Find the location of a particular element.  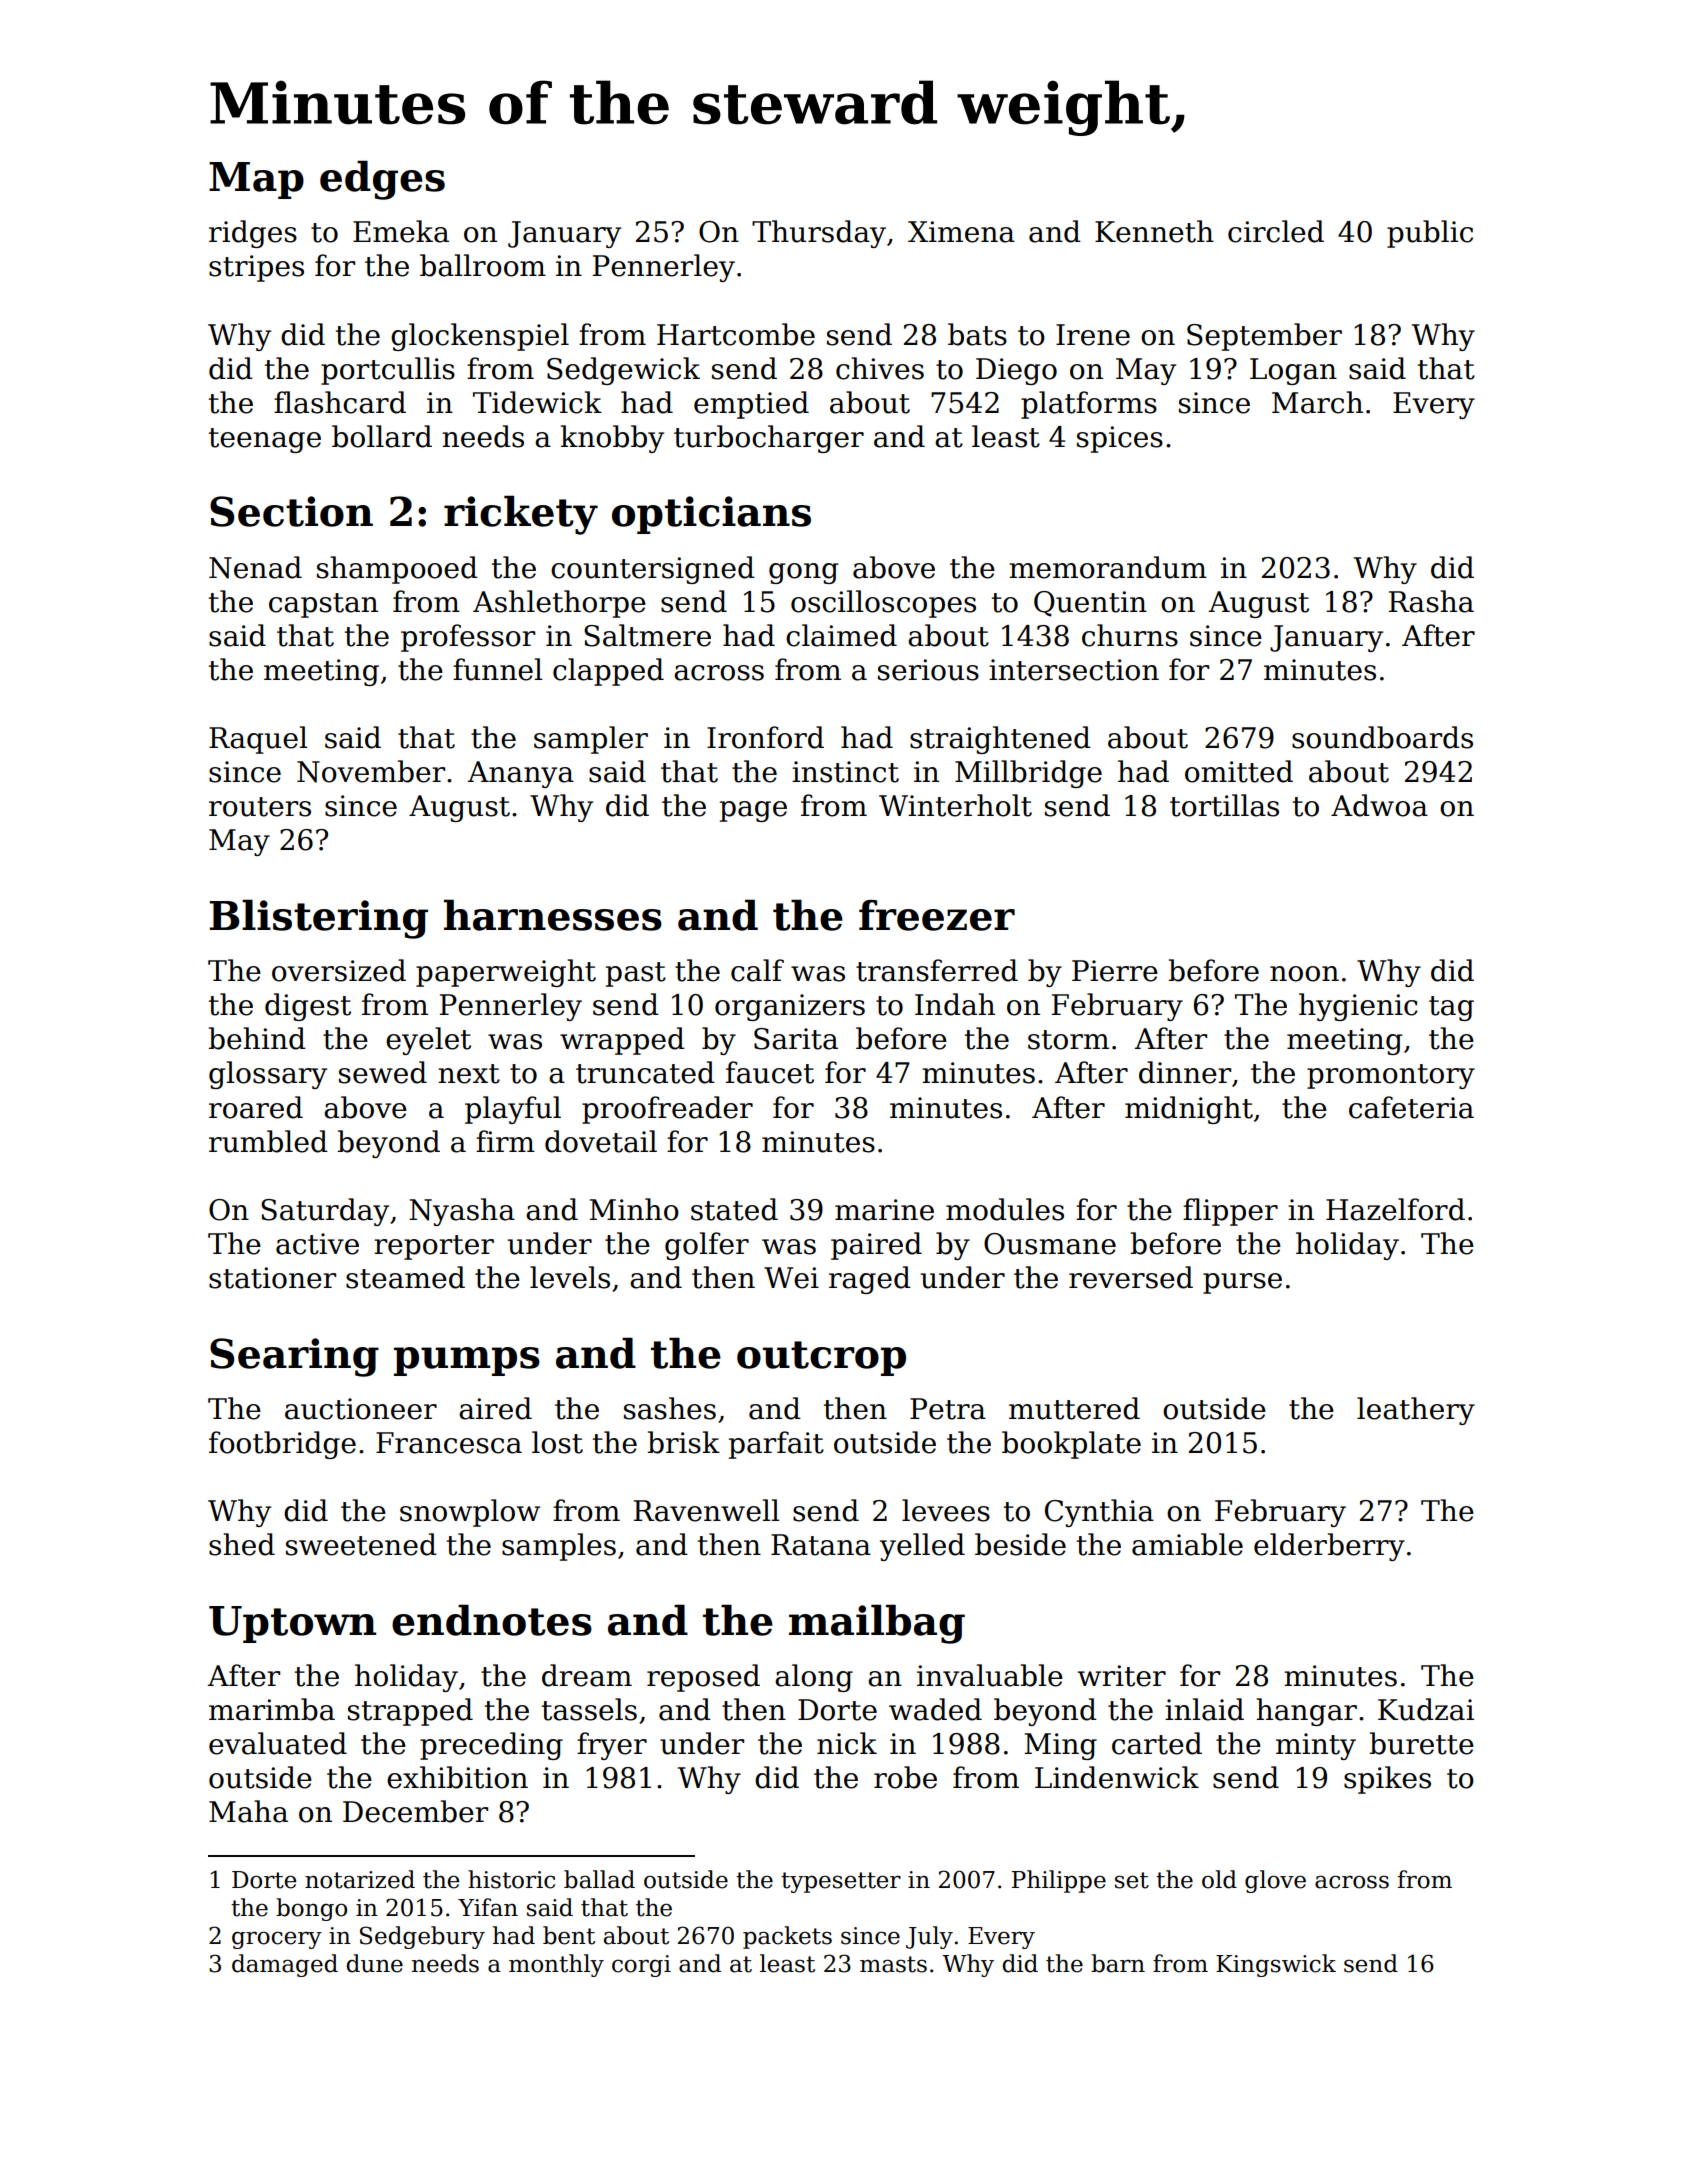

footbridge is located at coordinates (282, 1445).
